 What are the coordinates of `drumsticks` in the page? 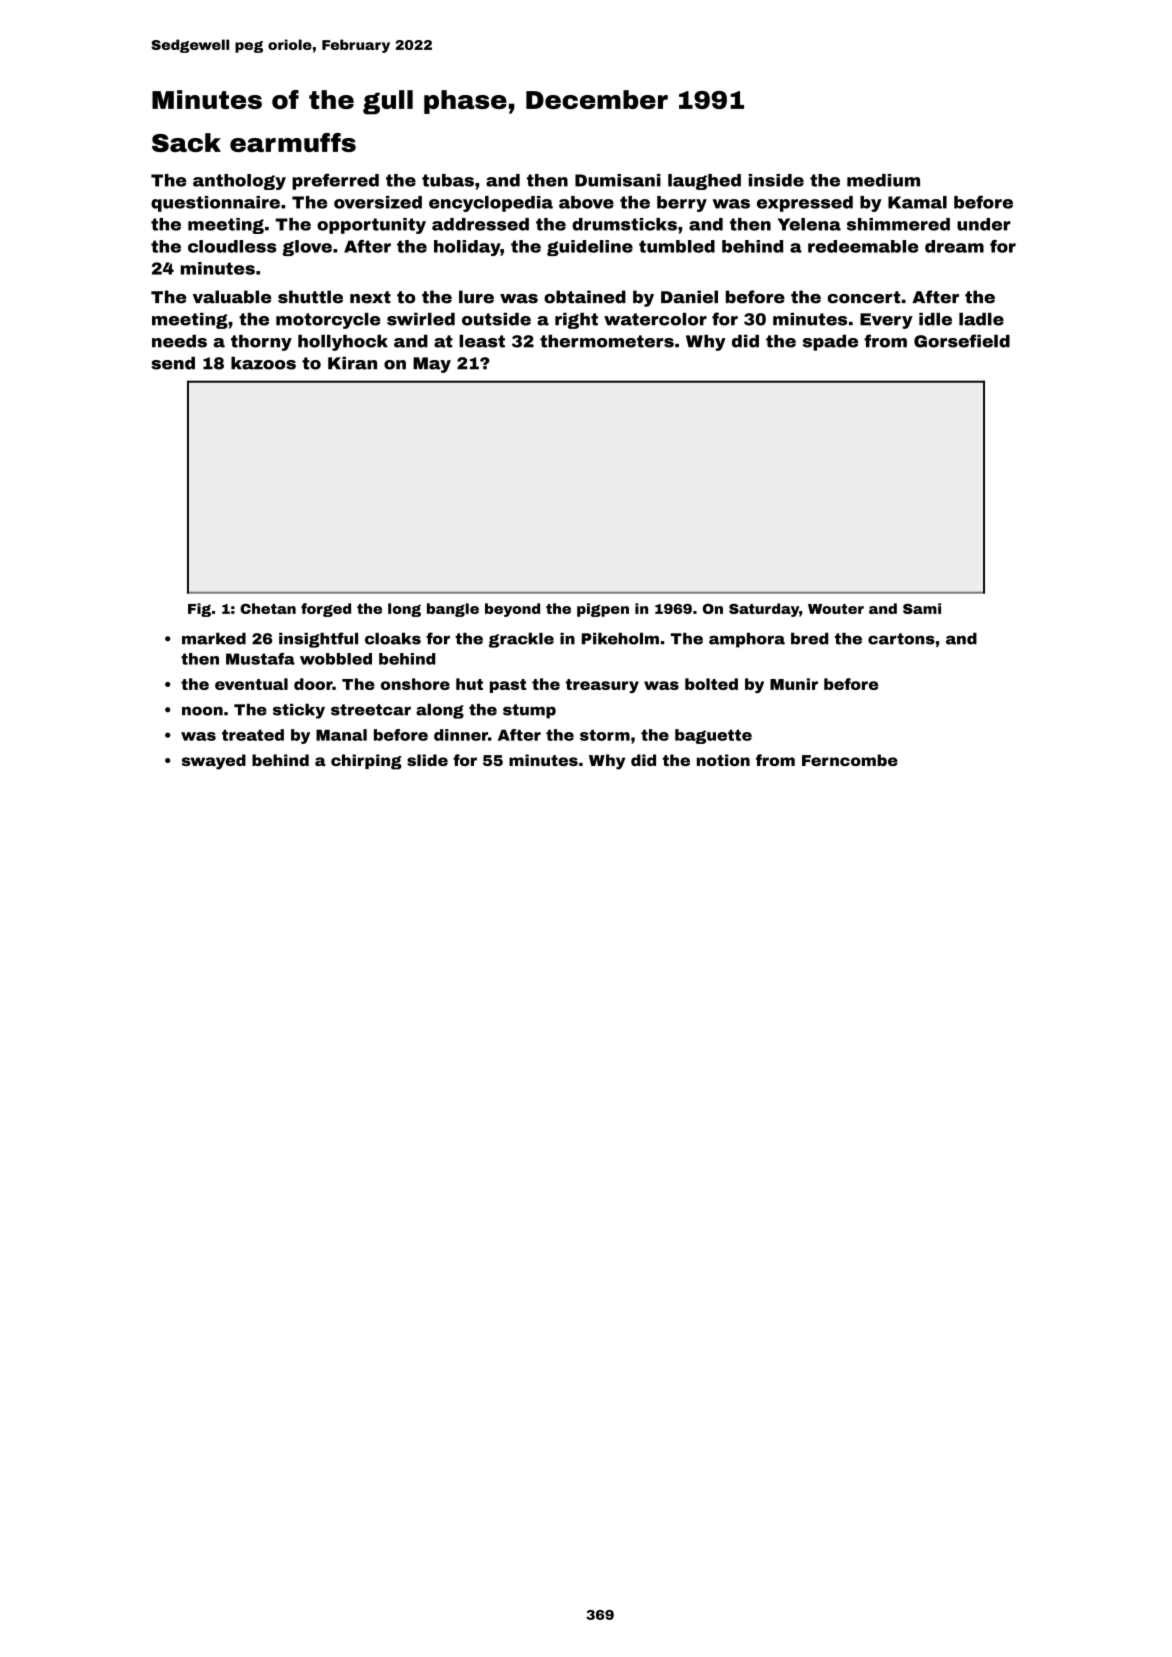 It's located at (624, 224).
